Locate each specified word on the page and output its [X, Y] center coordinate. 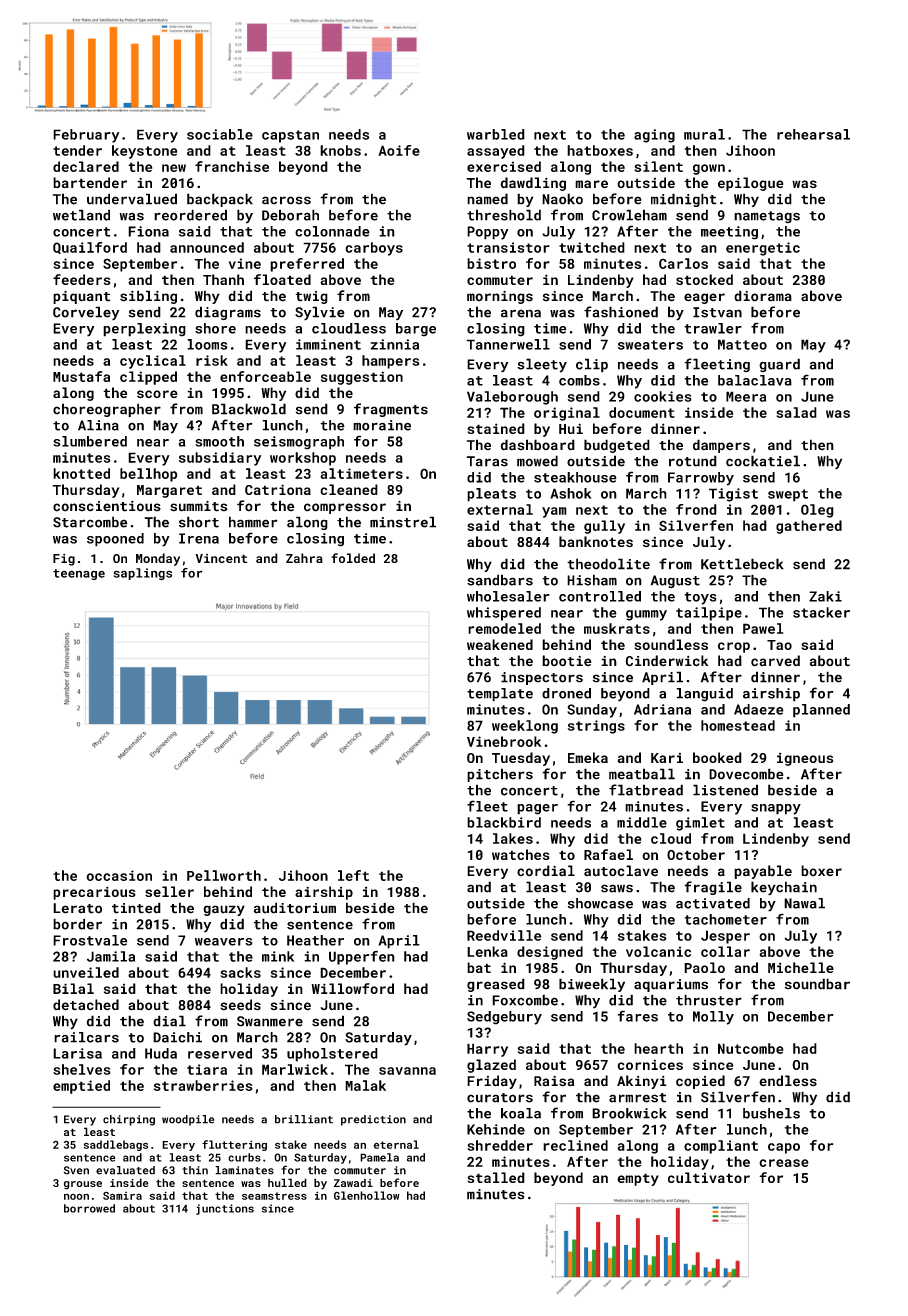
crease [784, 1163]
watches [521, 854]
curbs [244, 1157]
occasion [119, 875]
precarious [94, 893]
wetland [81, 215]
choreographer [107, 410]
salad [796, 412]
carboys [374, 249]
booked [717, 757]
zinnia [395, 344]
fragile [713, 888]
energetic [763, 249]
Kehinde [496, 1129]
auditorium [295, 908]
